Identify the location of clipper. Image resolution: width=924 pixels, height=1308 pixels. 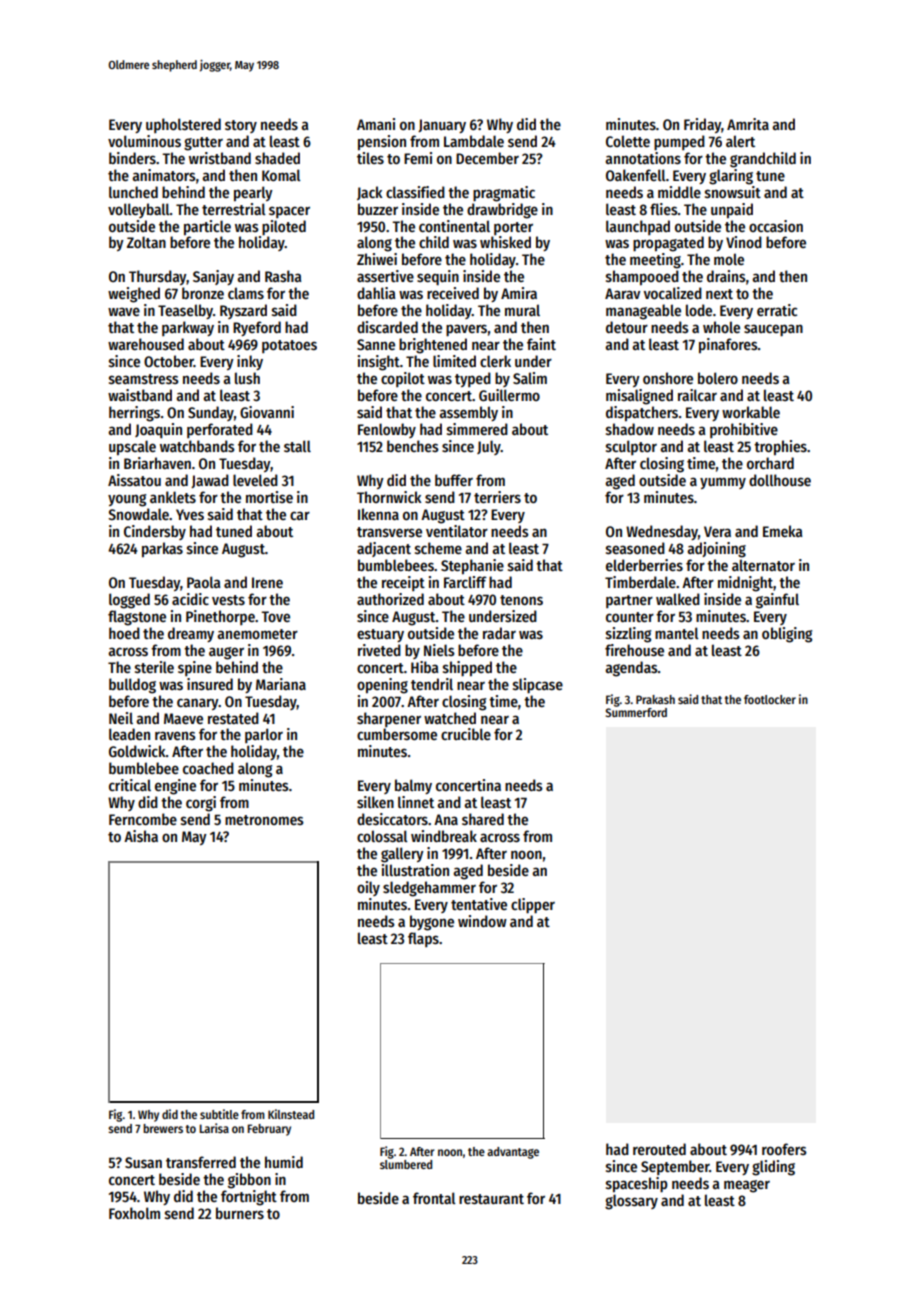
(533, 906).
